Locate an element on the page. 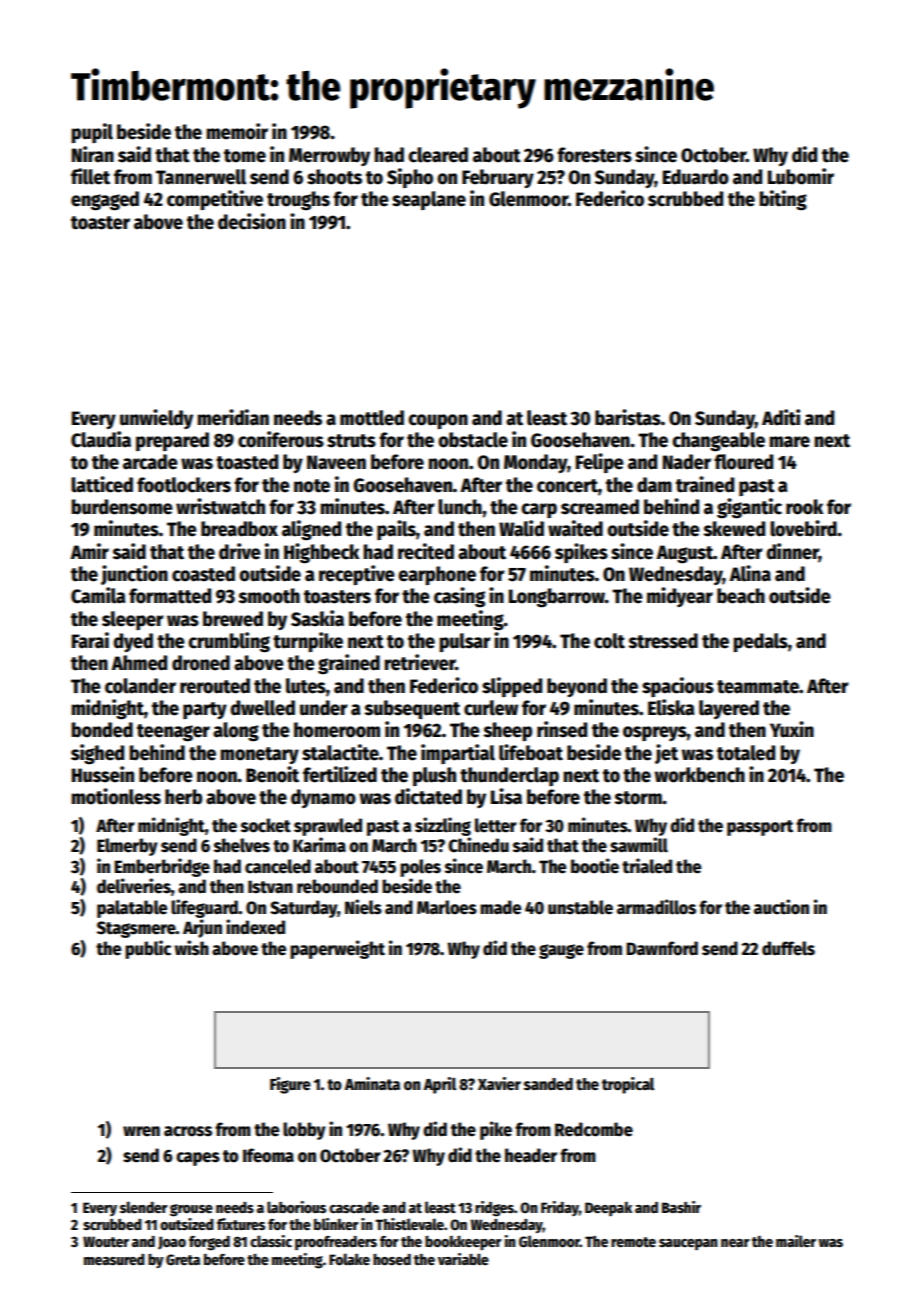  meridian is located at coordinates (233, 417).
